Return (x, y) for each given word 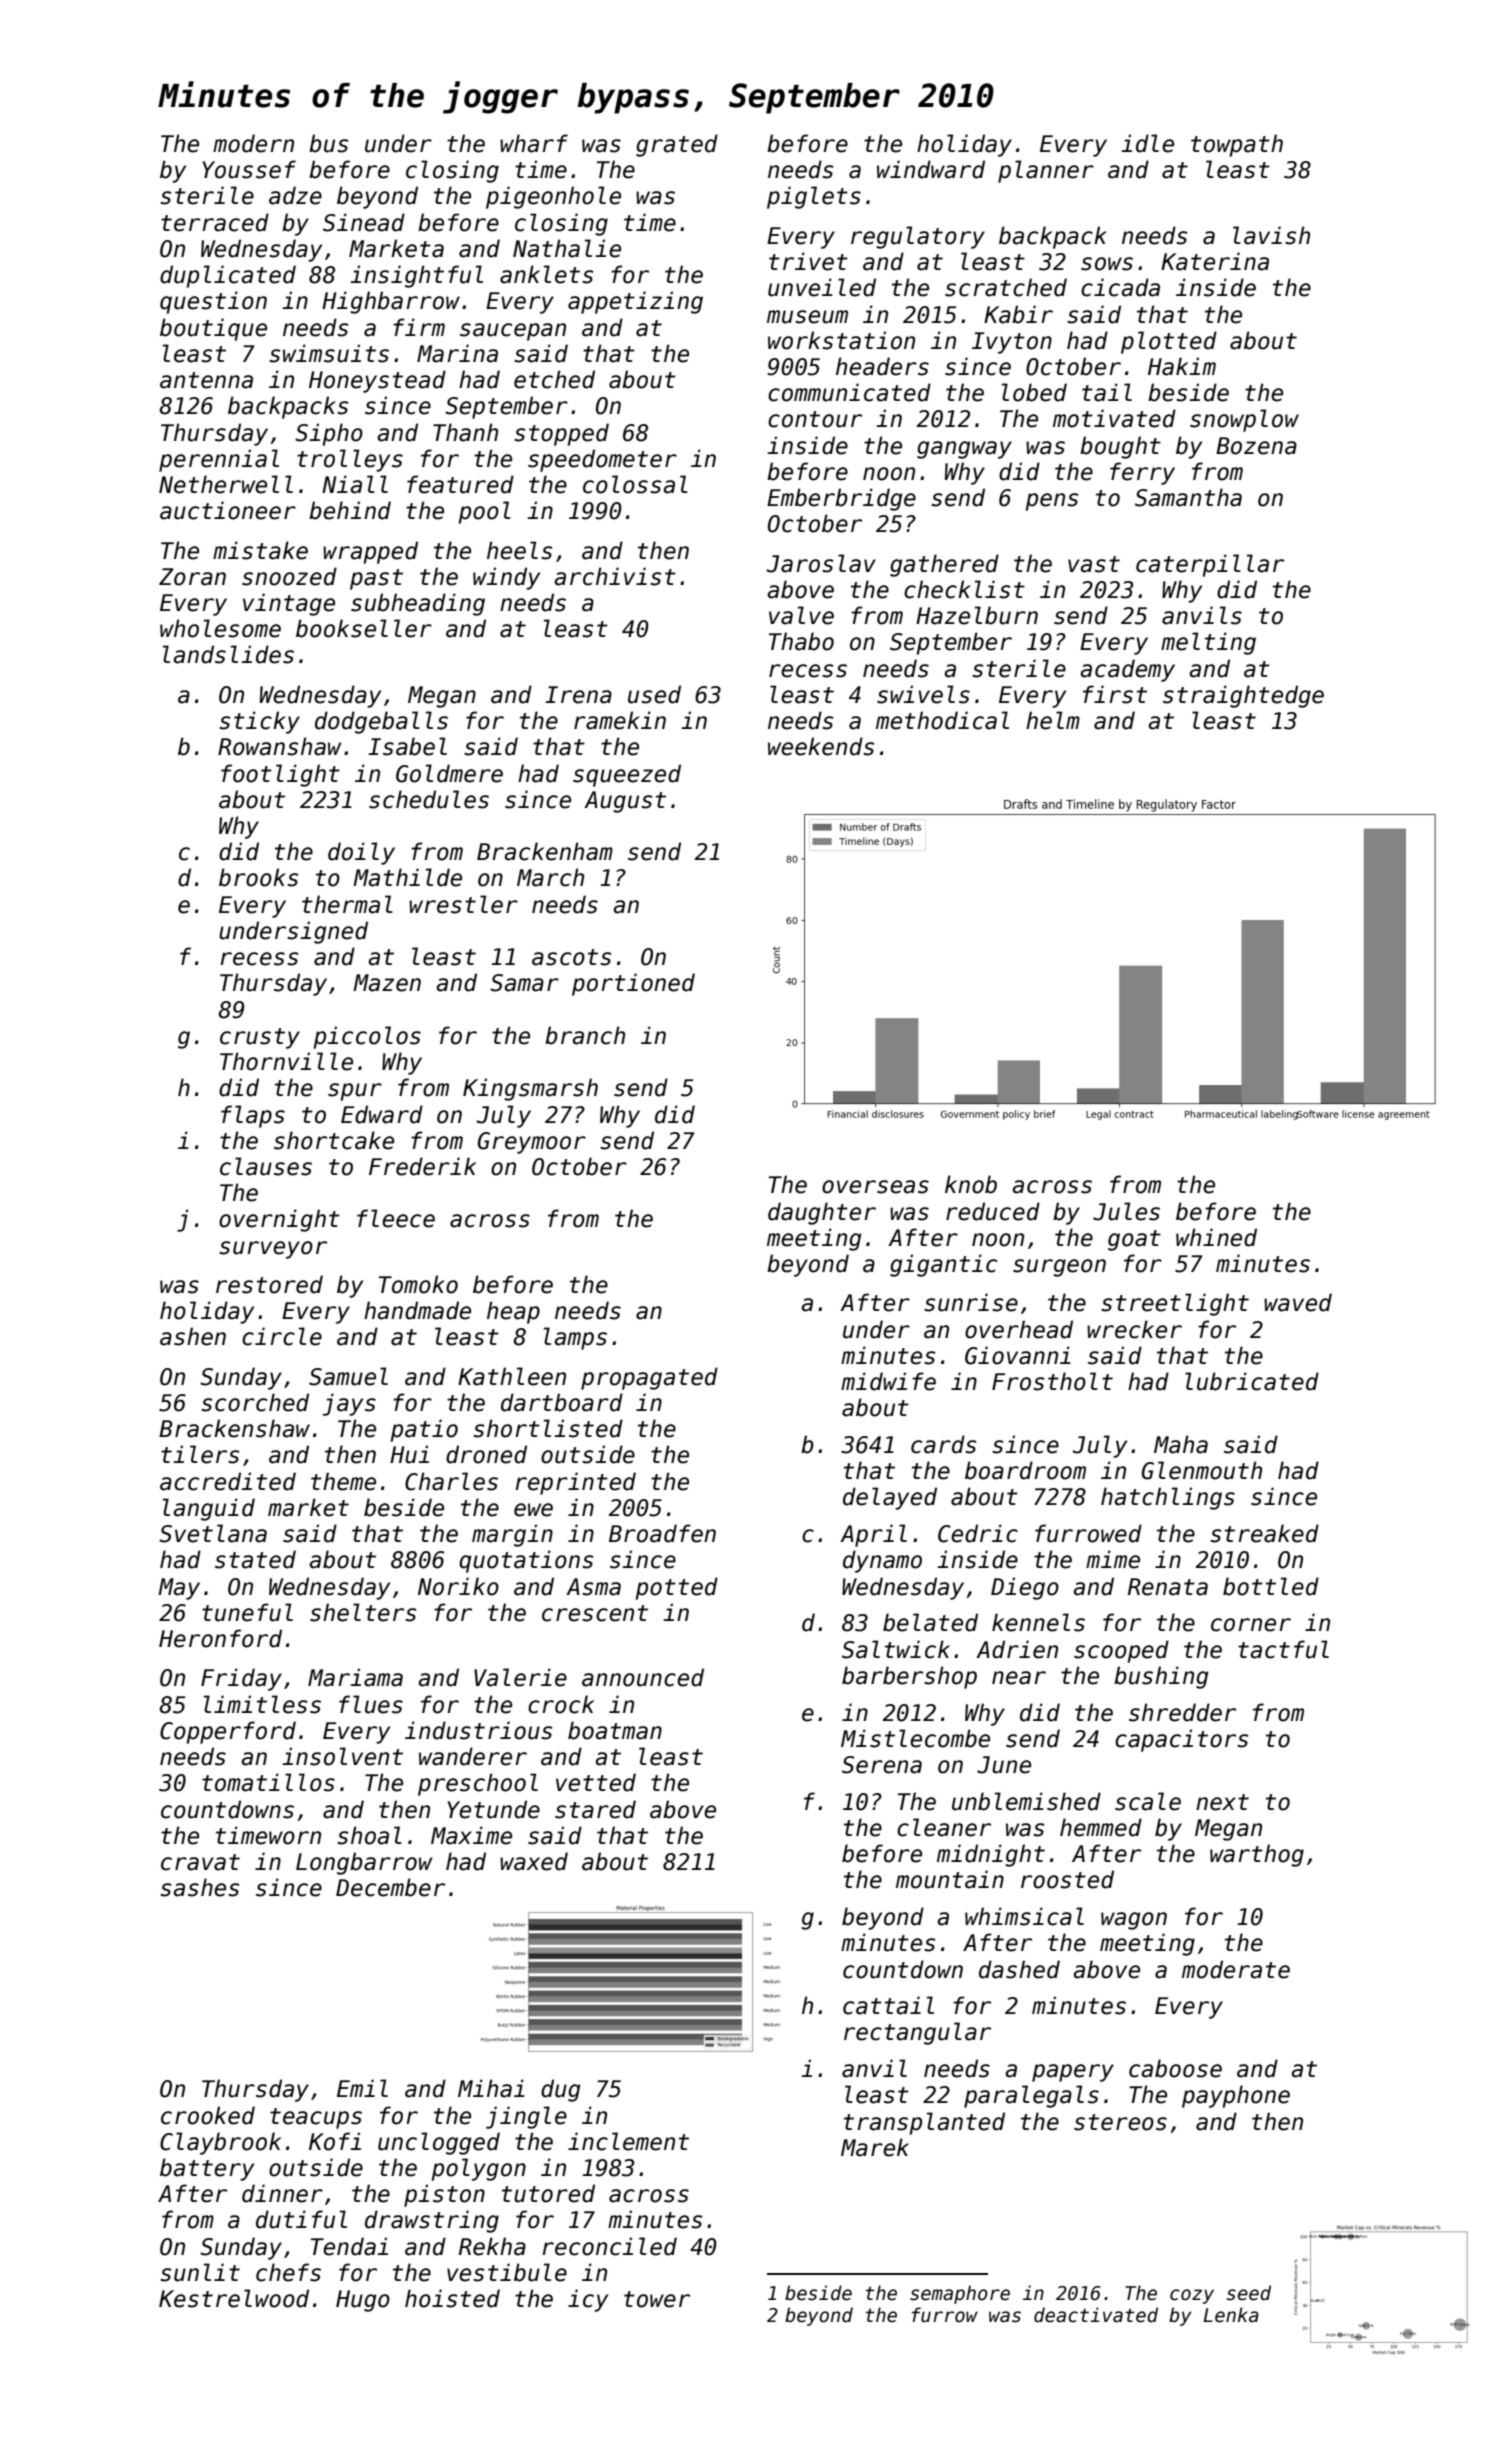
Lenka (1231, 2315)
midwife (888, 1381)
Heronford (220, 1638)
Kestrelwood (234, 2298)
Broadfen (662, 1533)
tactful (1283, 1649)
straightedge (1243, 696)
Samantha (1188, 497)
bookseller (364, 628)
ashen (193, 1336)
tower (657, 2299)
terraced (215, 222)
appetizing (635, 302)
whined (1216, 1237)
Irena (578, 695)
